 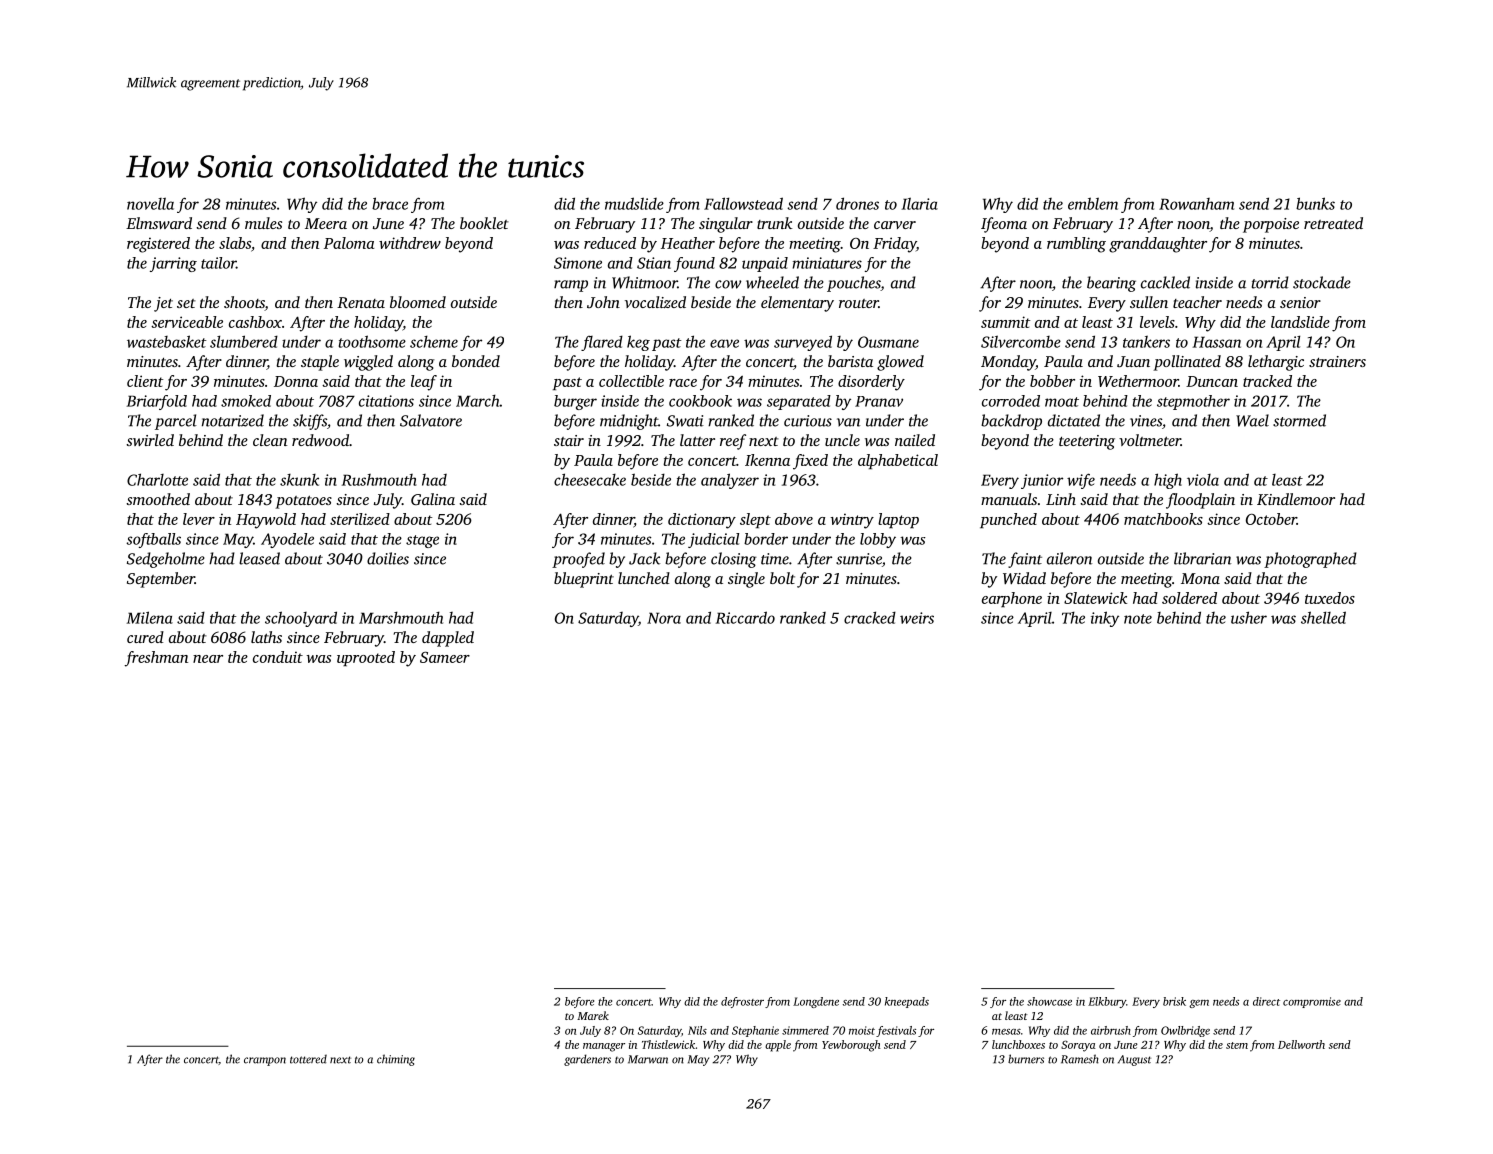 What do you see at coordinates (199, 519) in the page?
I see `lever` at bounding box center [199, 519].
